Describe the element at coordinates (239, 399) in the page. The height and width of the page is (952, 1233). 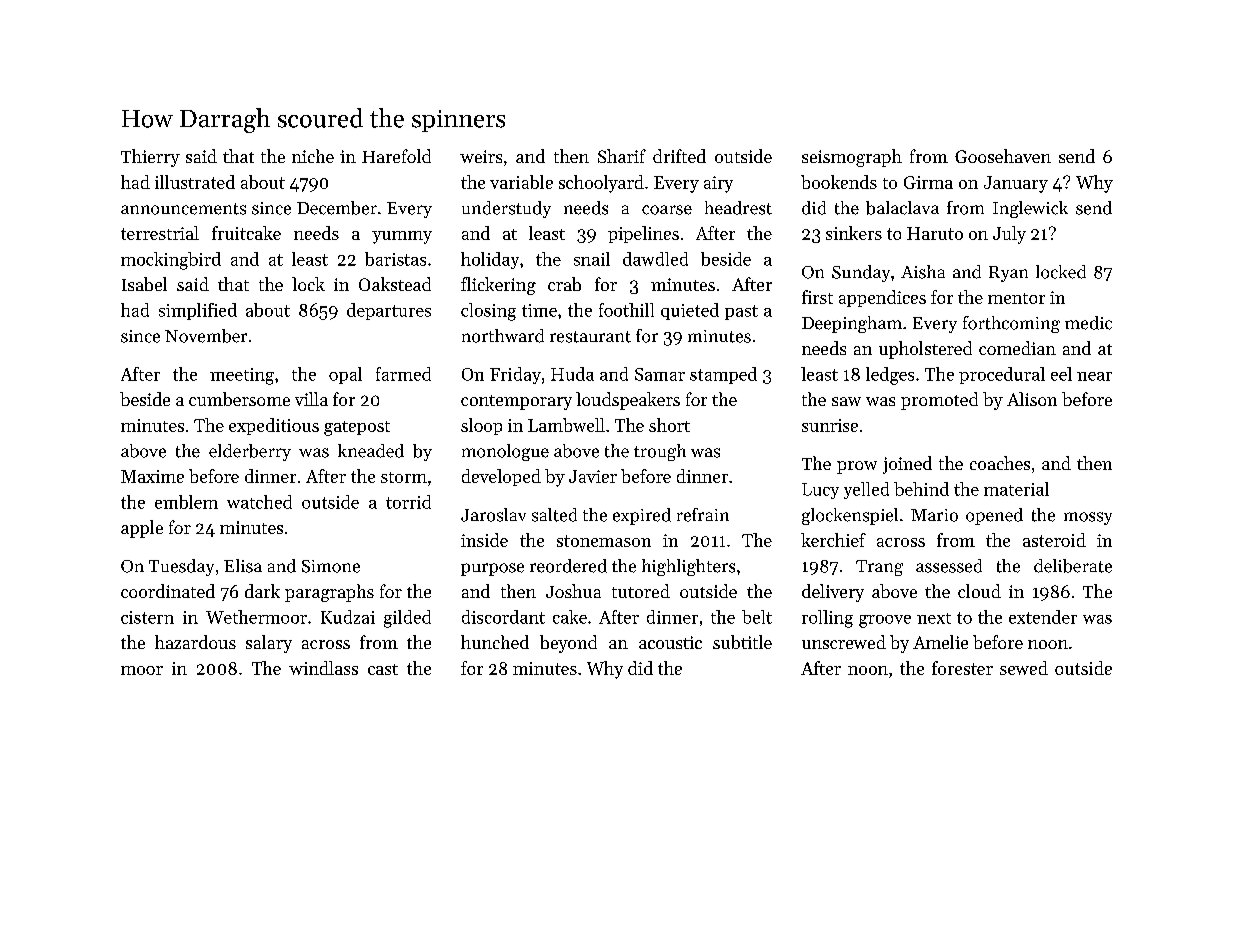
I see `cumbersome` at that location.
